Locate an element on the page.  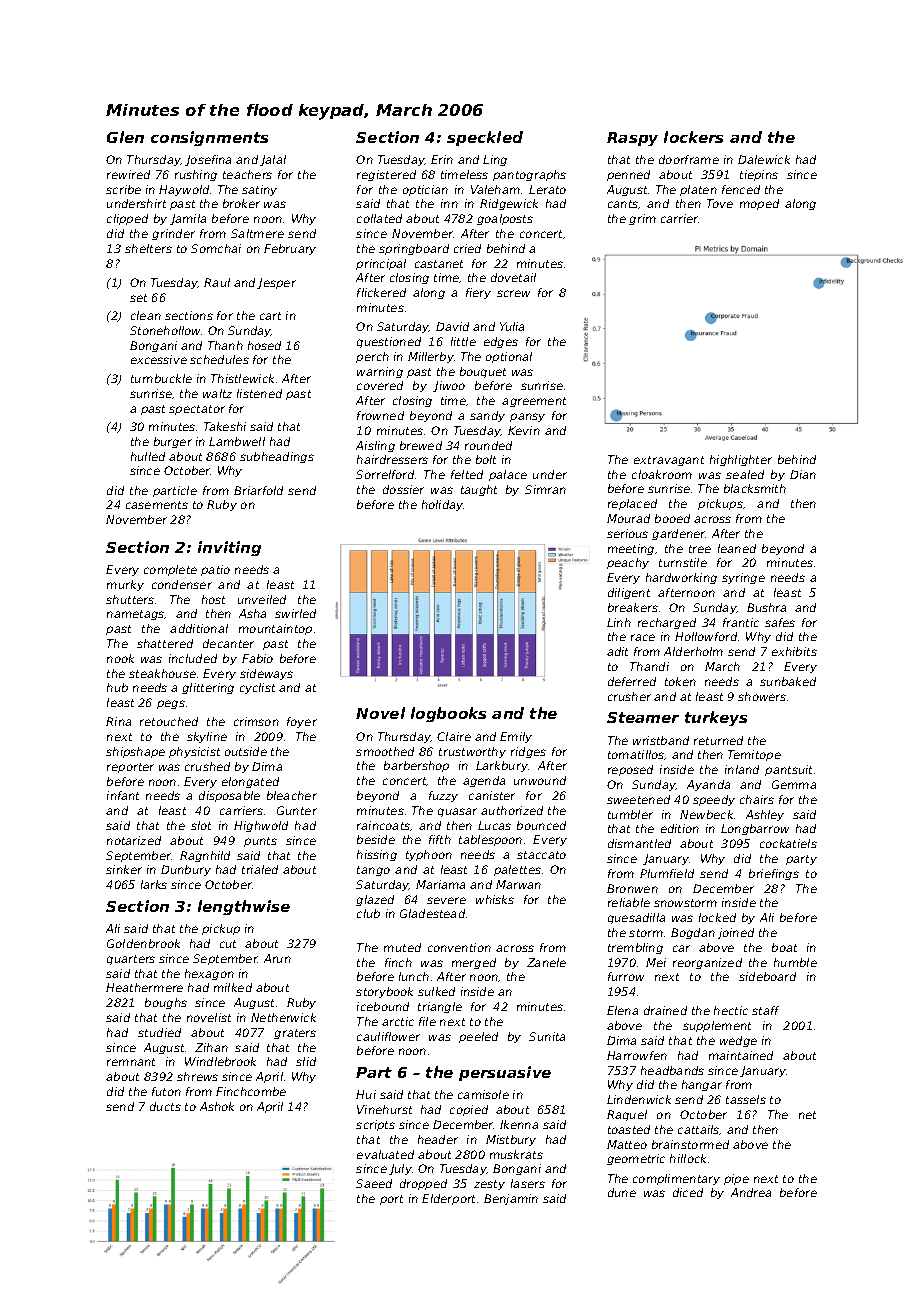
Bogdan is located at coordinates (693, 933).
